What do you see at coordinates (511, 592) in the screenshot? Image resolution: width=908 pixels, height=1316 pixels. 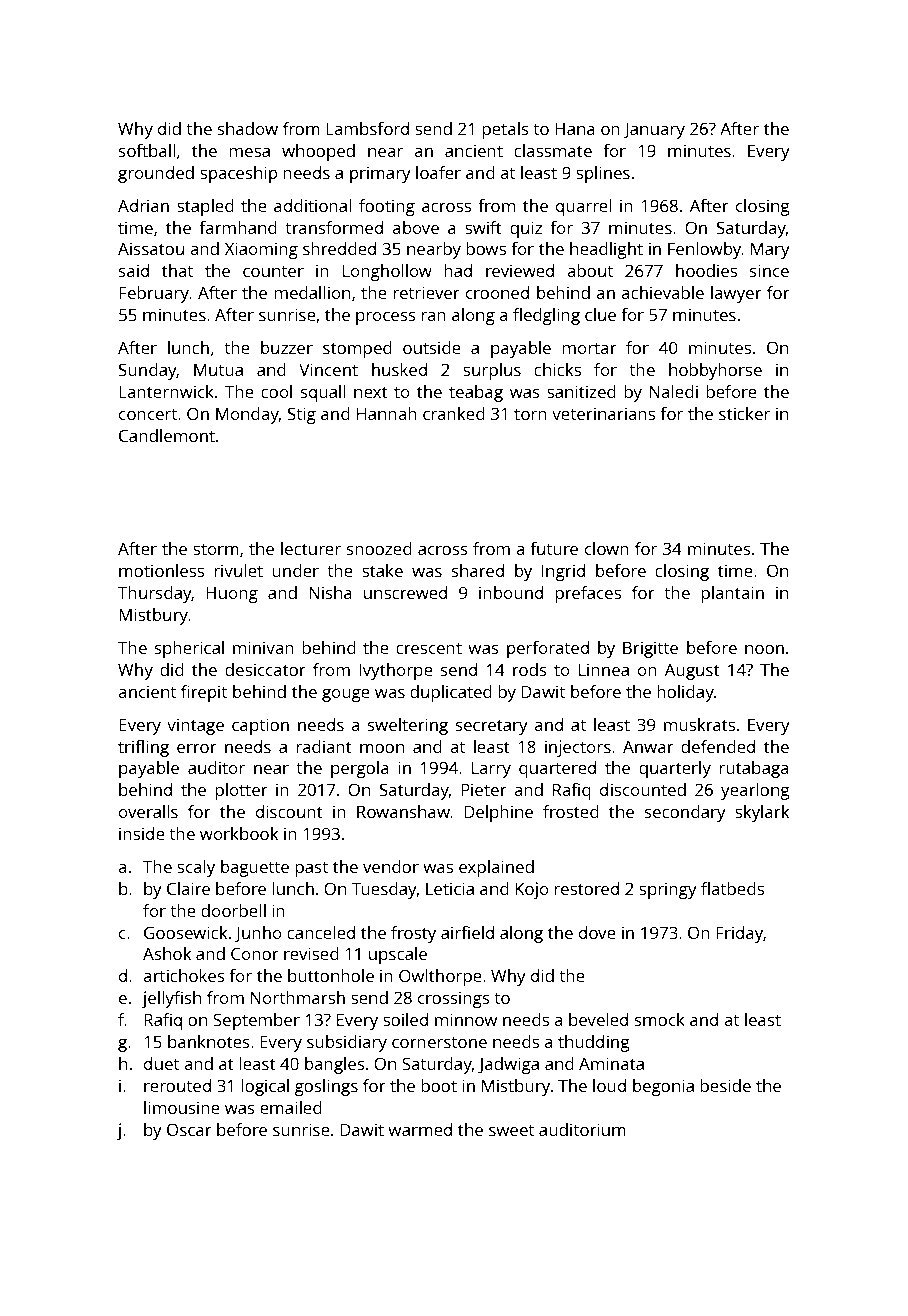 I see `inbound` at bounding box center [511, 592].
